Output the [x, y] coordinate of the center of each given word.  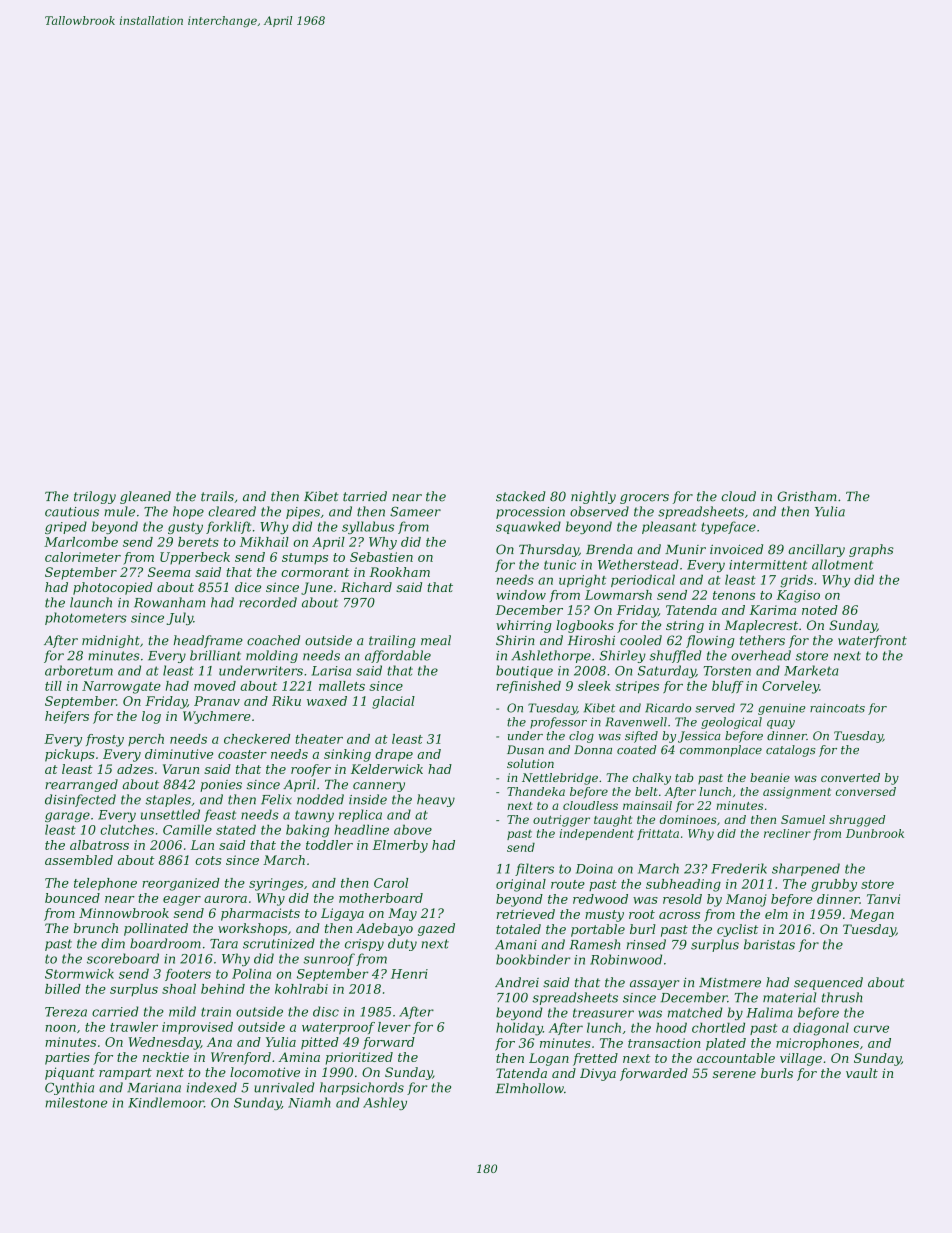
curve [871, 1029]
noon [60, 1028]
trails [217, 496]
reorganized [181, 884]
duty [402, 944]
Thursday [549, 550]
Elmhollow [530, 1088]
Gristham [807, 496]
